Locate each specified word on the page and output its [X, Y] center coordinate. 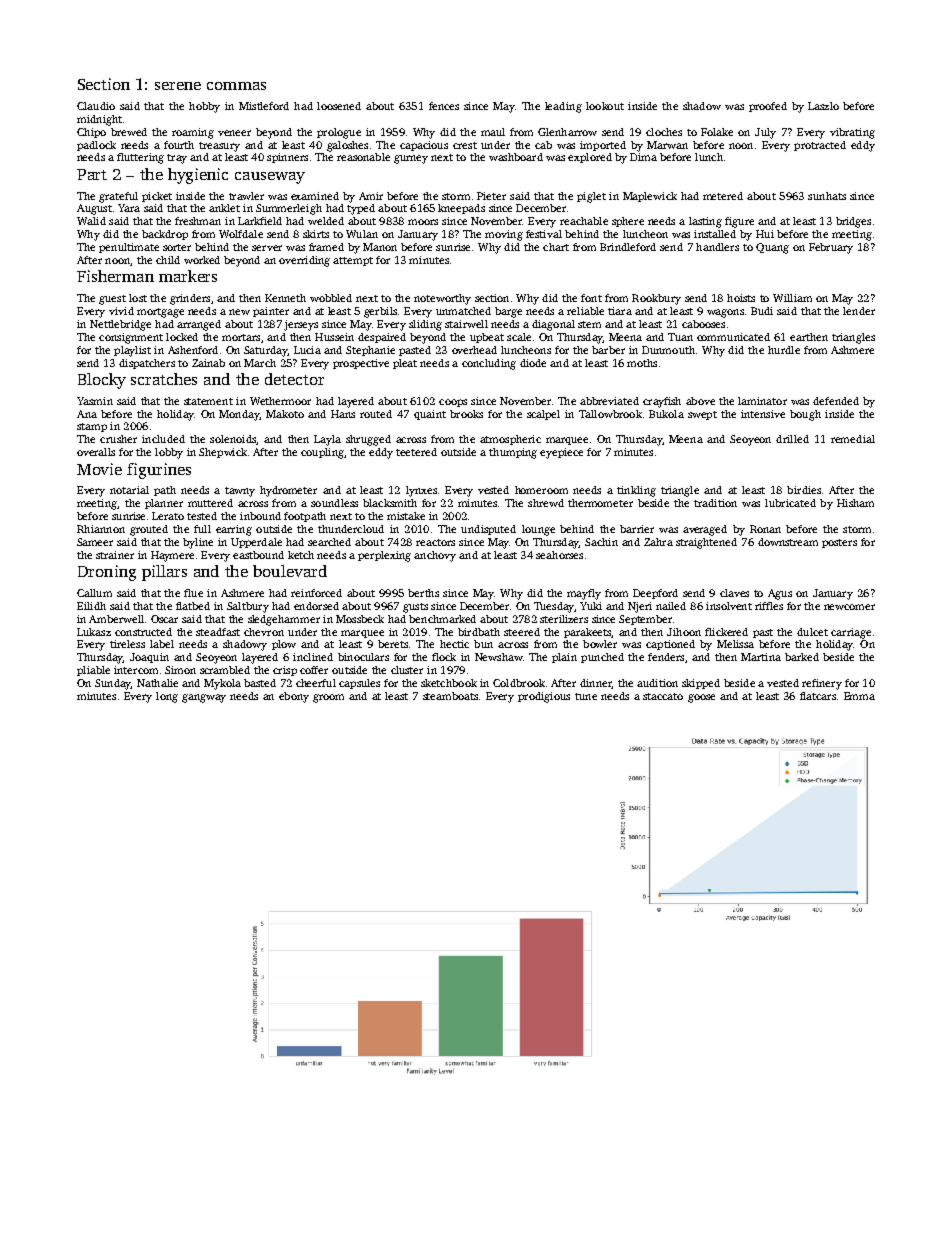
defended [836, 401]
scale [519, 337]
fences [444, 106]
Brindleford [628, 247]
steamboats [450, 696]
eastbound [258, 555]
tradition [715, 503]
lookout [605, 106]
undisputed [488, 530]
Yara [129, 208]
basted [260, 683]
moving [504, 235]
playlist [132, 351]
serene [178, 86]
